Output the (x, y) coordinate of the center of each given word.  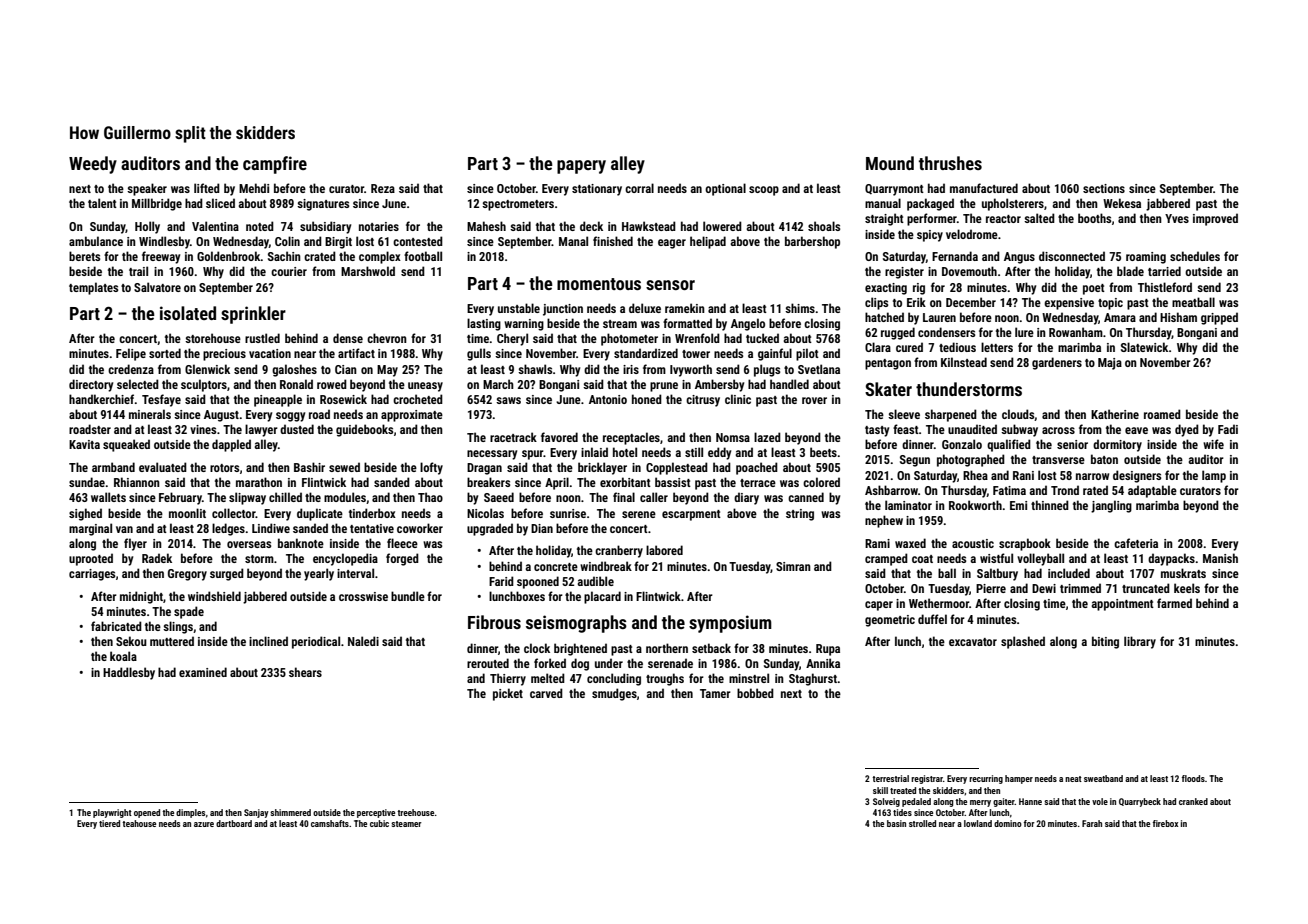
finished (613, 241)
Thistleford (1165, 287)
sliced (220, 203)
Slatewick (1144, 347)
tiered (109, 823)
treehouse (415, 812)
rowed (332, 384)
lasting (484, 324)
